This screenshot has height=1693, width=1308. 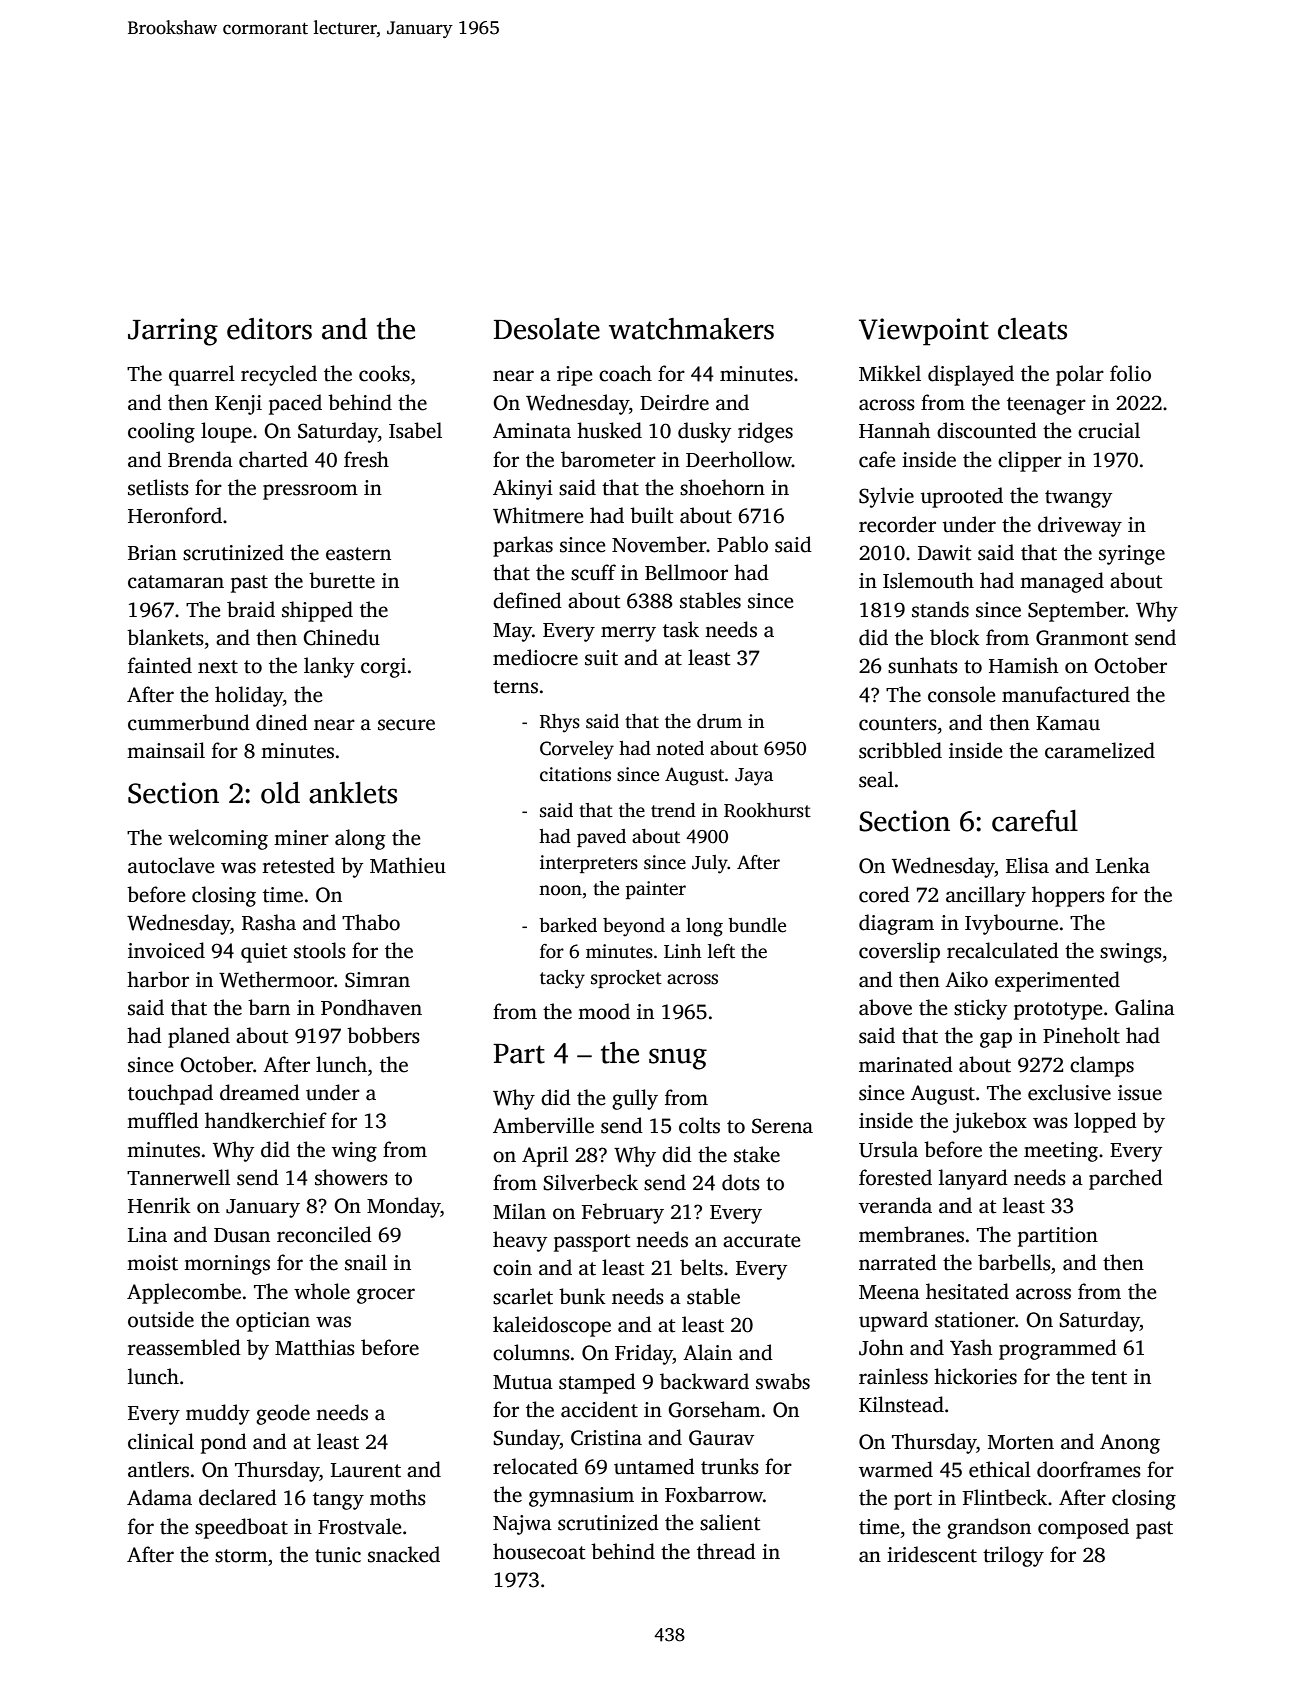 I want to click on belts, so click(x=701, y=1267).
